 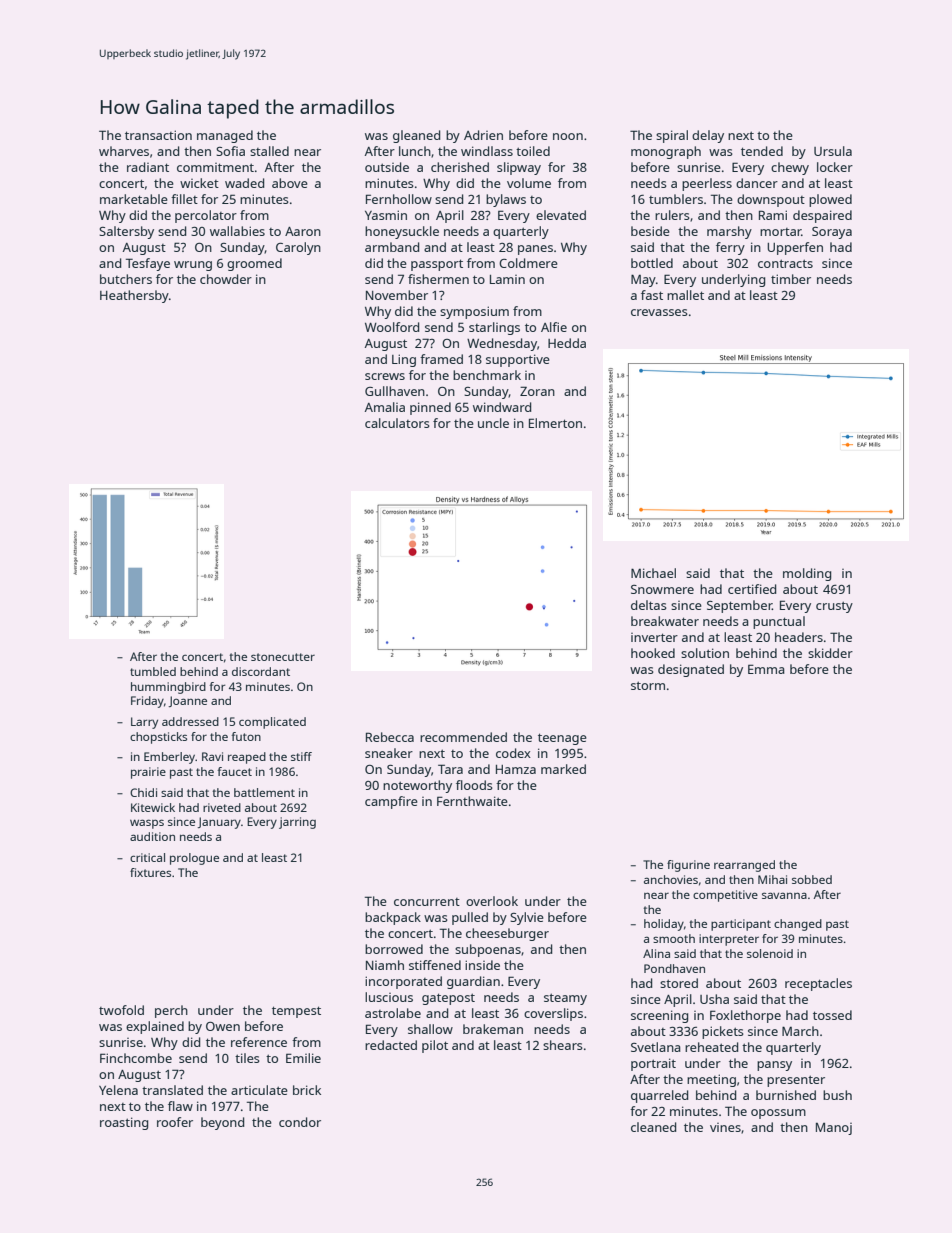 What do you see at coordinates (261, 671) in the screenshot?
I see `discordant` at bounding box center [261, 671].
